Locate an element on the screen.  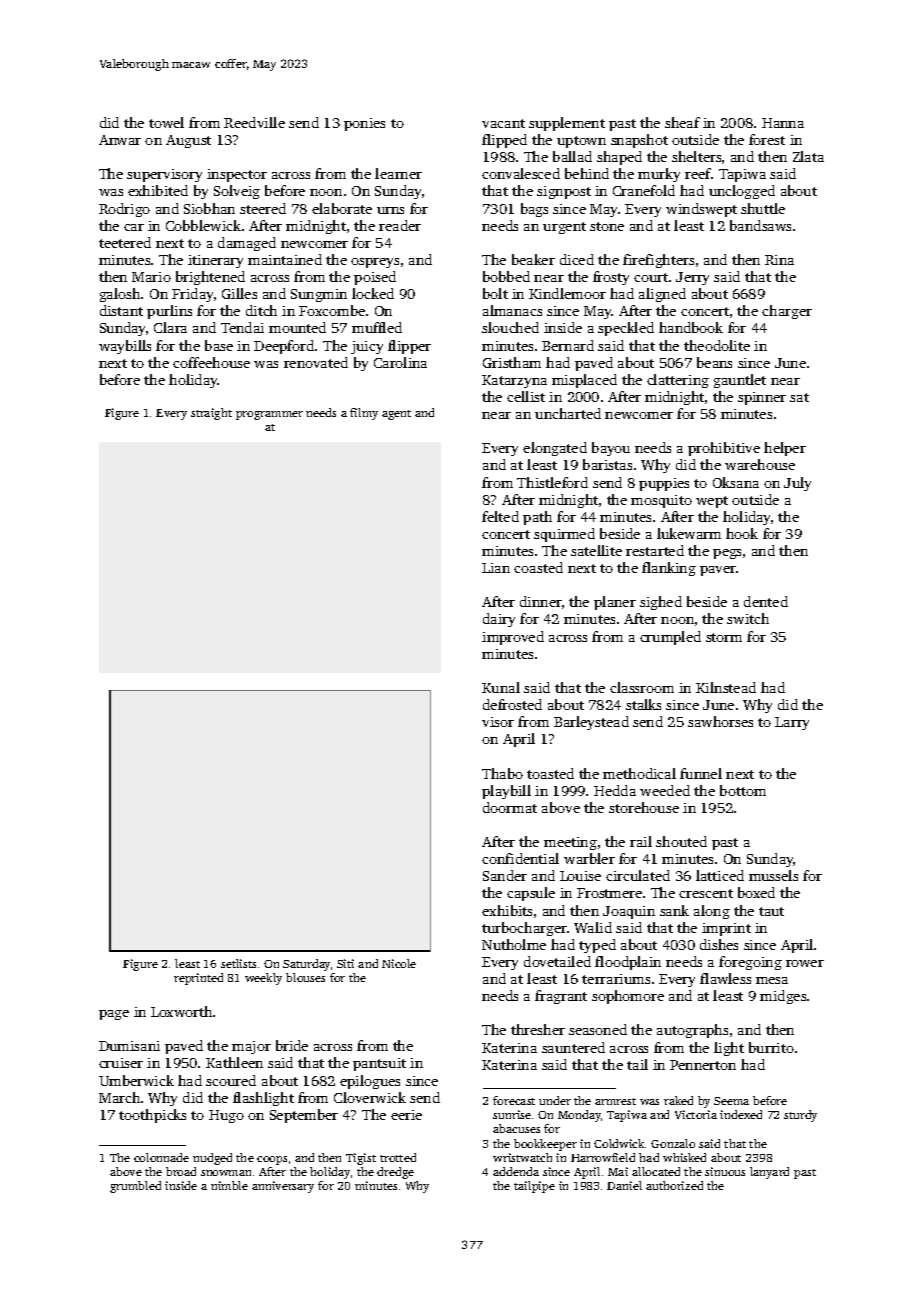
snowman is located at coordinates (226, 1173).
